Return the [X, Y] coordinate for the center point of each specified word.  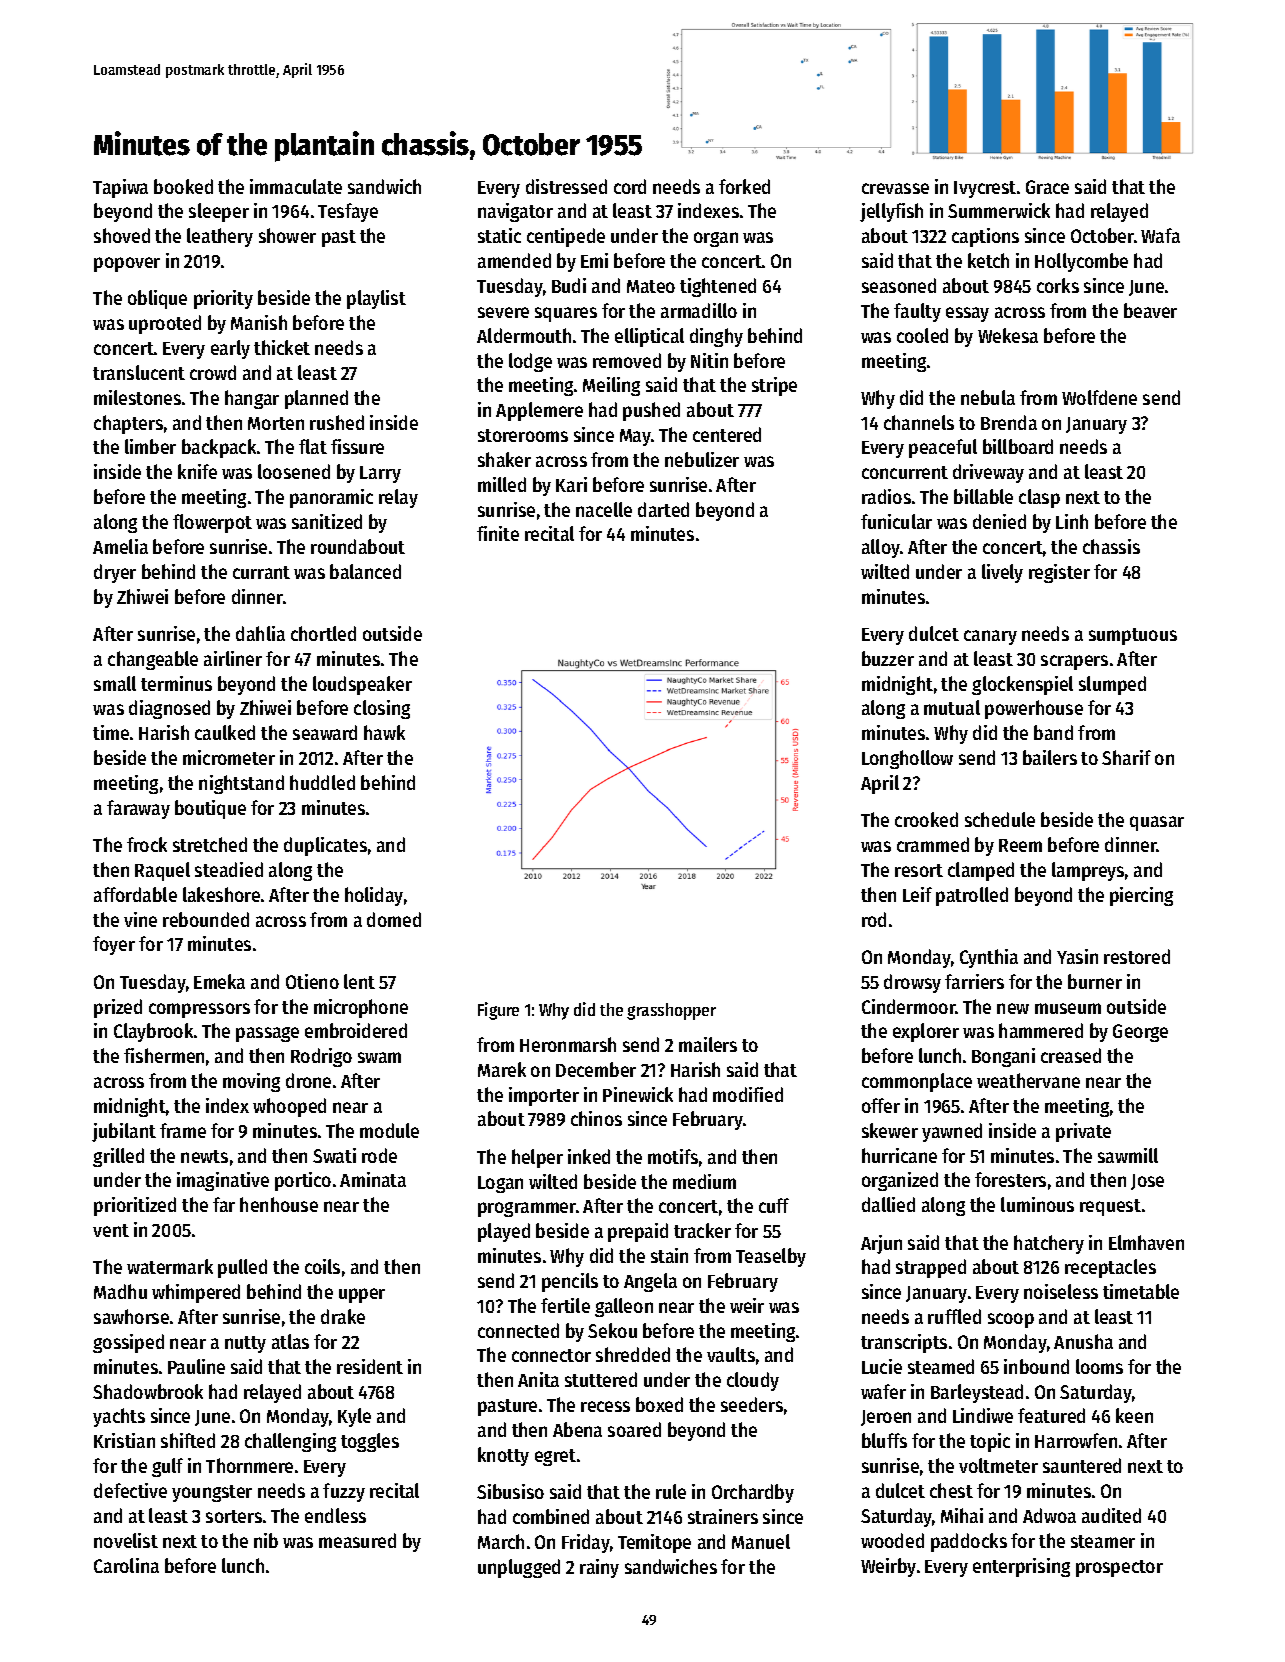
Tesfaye [348, 212]
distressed [566, 186]
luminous [1037, 1204]
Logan [500, 1184]
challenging [290, 1442]
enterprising [1021, 1567]
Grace [1047, 187]
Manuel [761, 1541]
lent [359, 981]
